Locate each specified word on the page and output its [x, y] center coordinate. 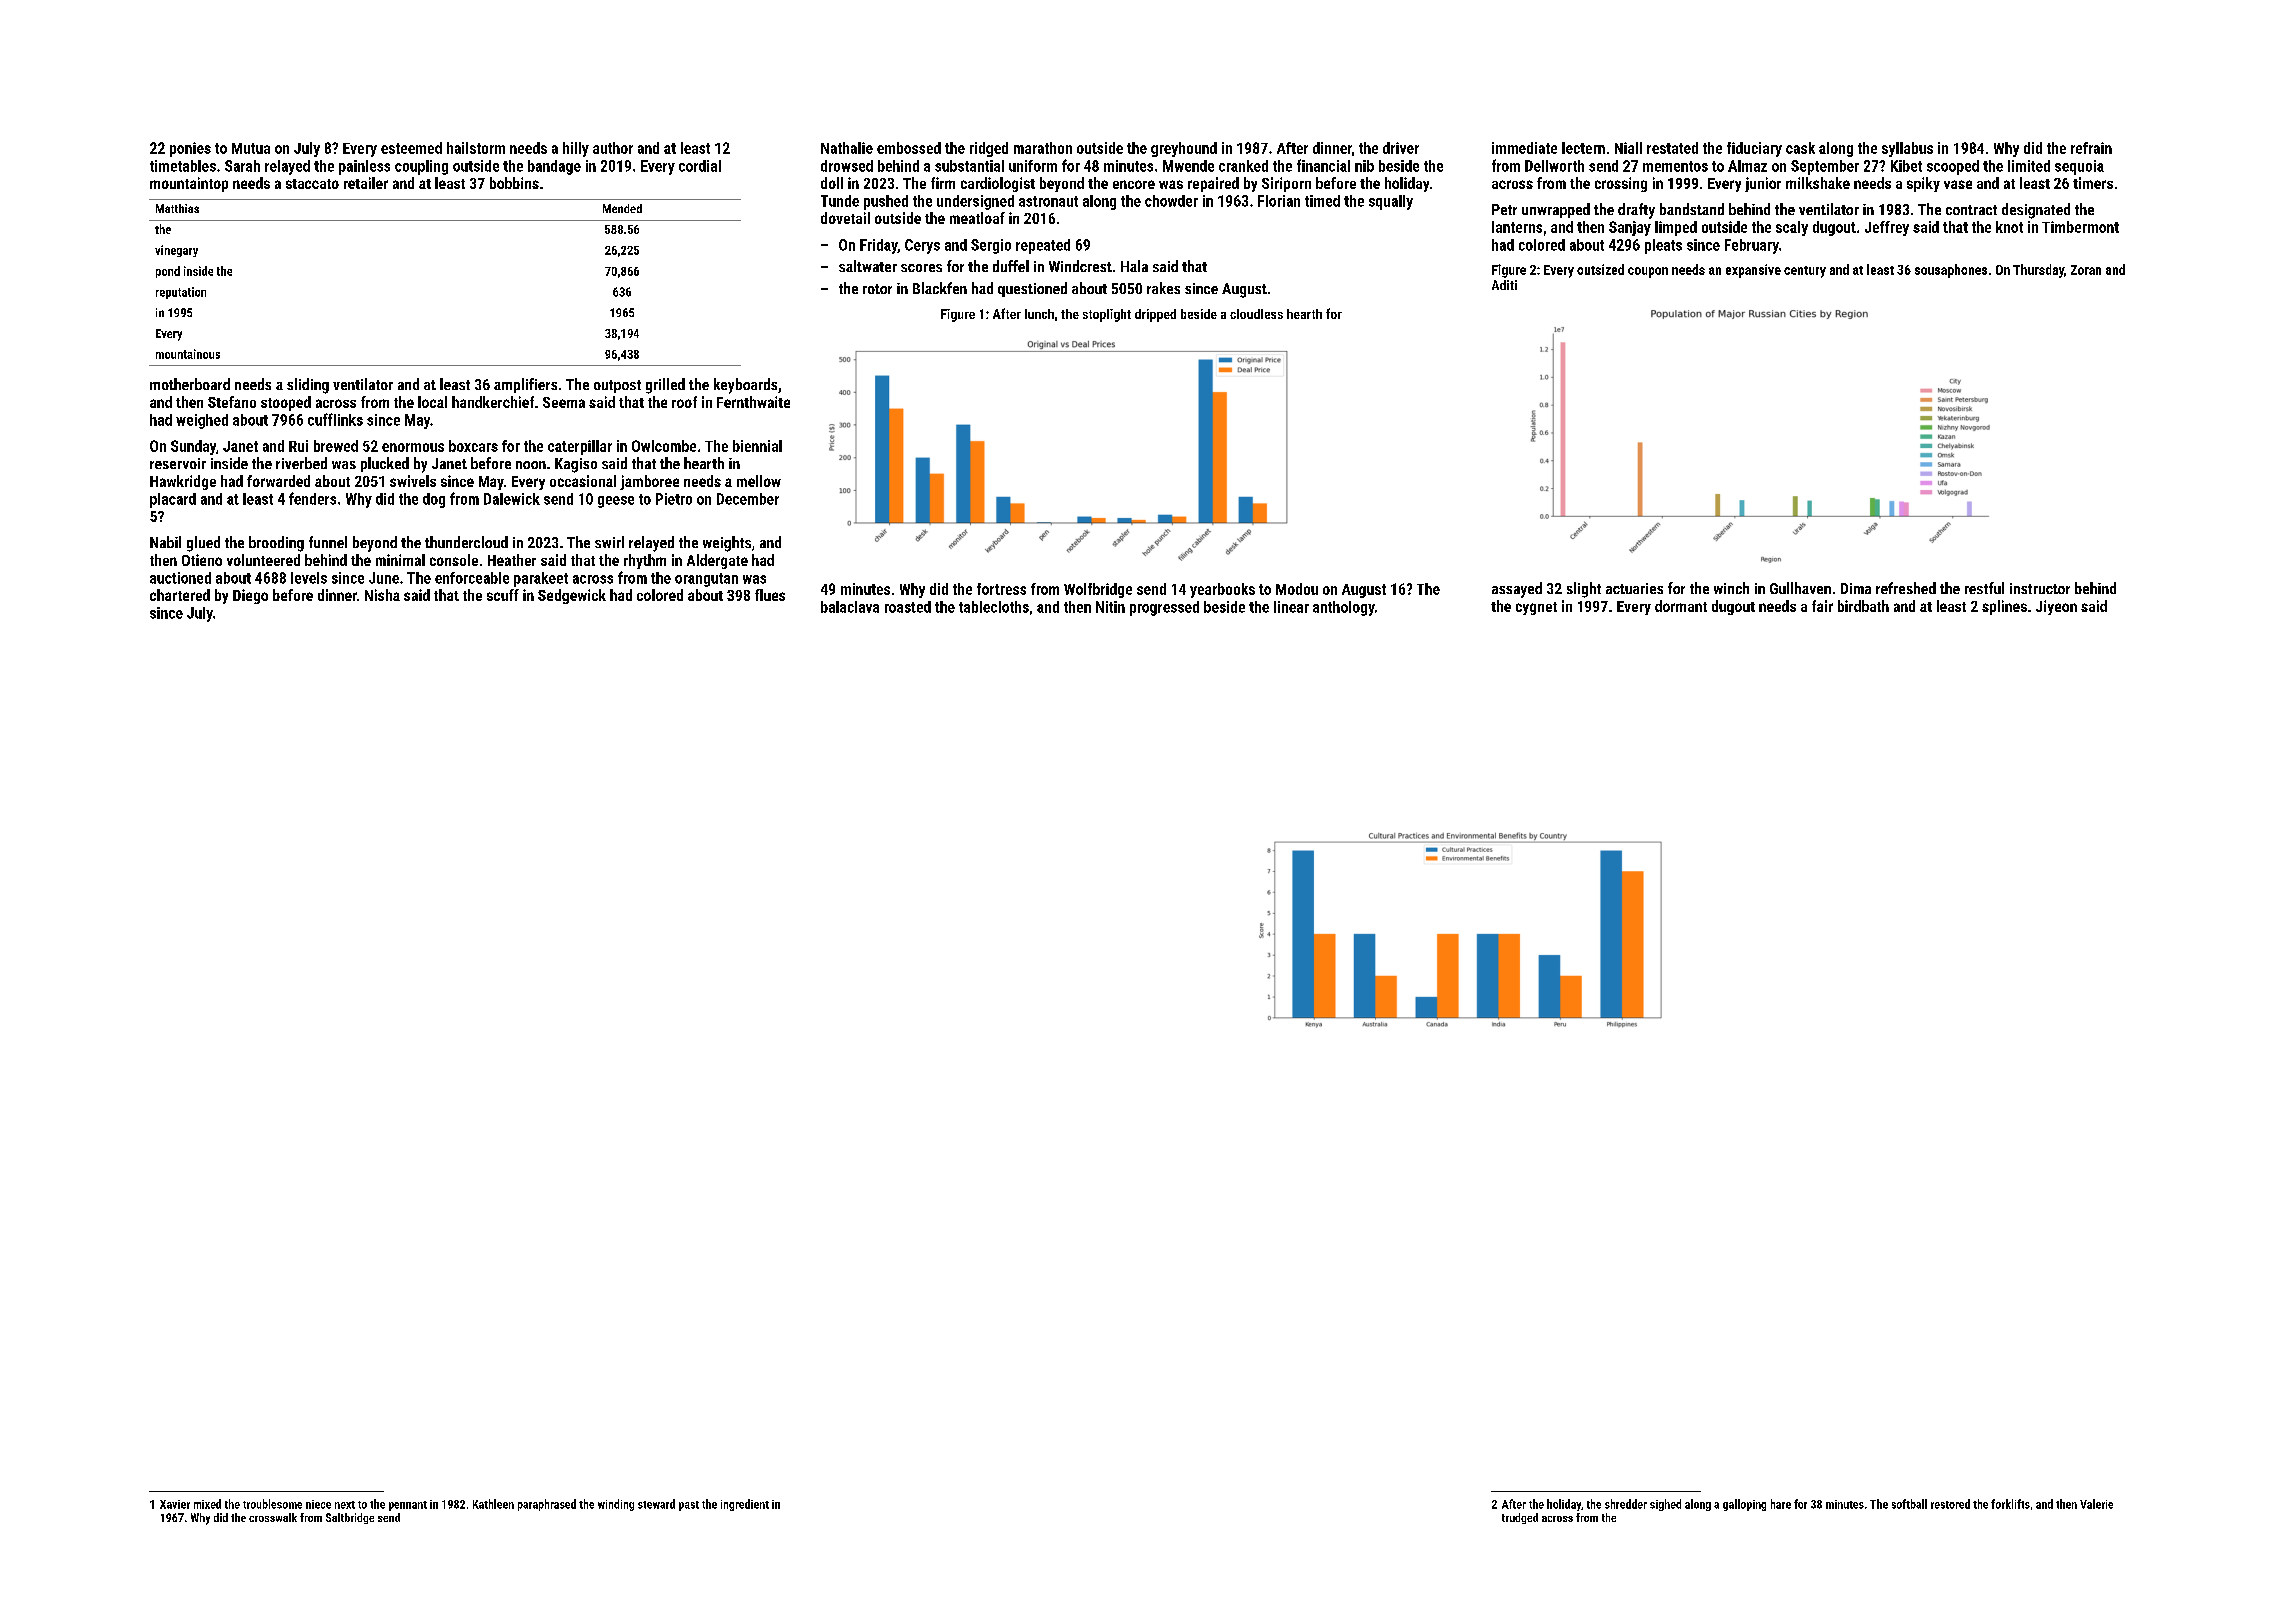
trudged [1520, 1518]
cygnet [1536, 608]
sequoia [2079, 167]
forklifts [2010, 1504]
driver [1401, 148]
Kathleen [493, 1504]
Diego [250, 596]
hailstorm [476, 148]
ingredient [745, 1505]
